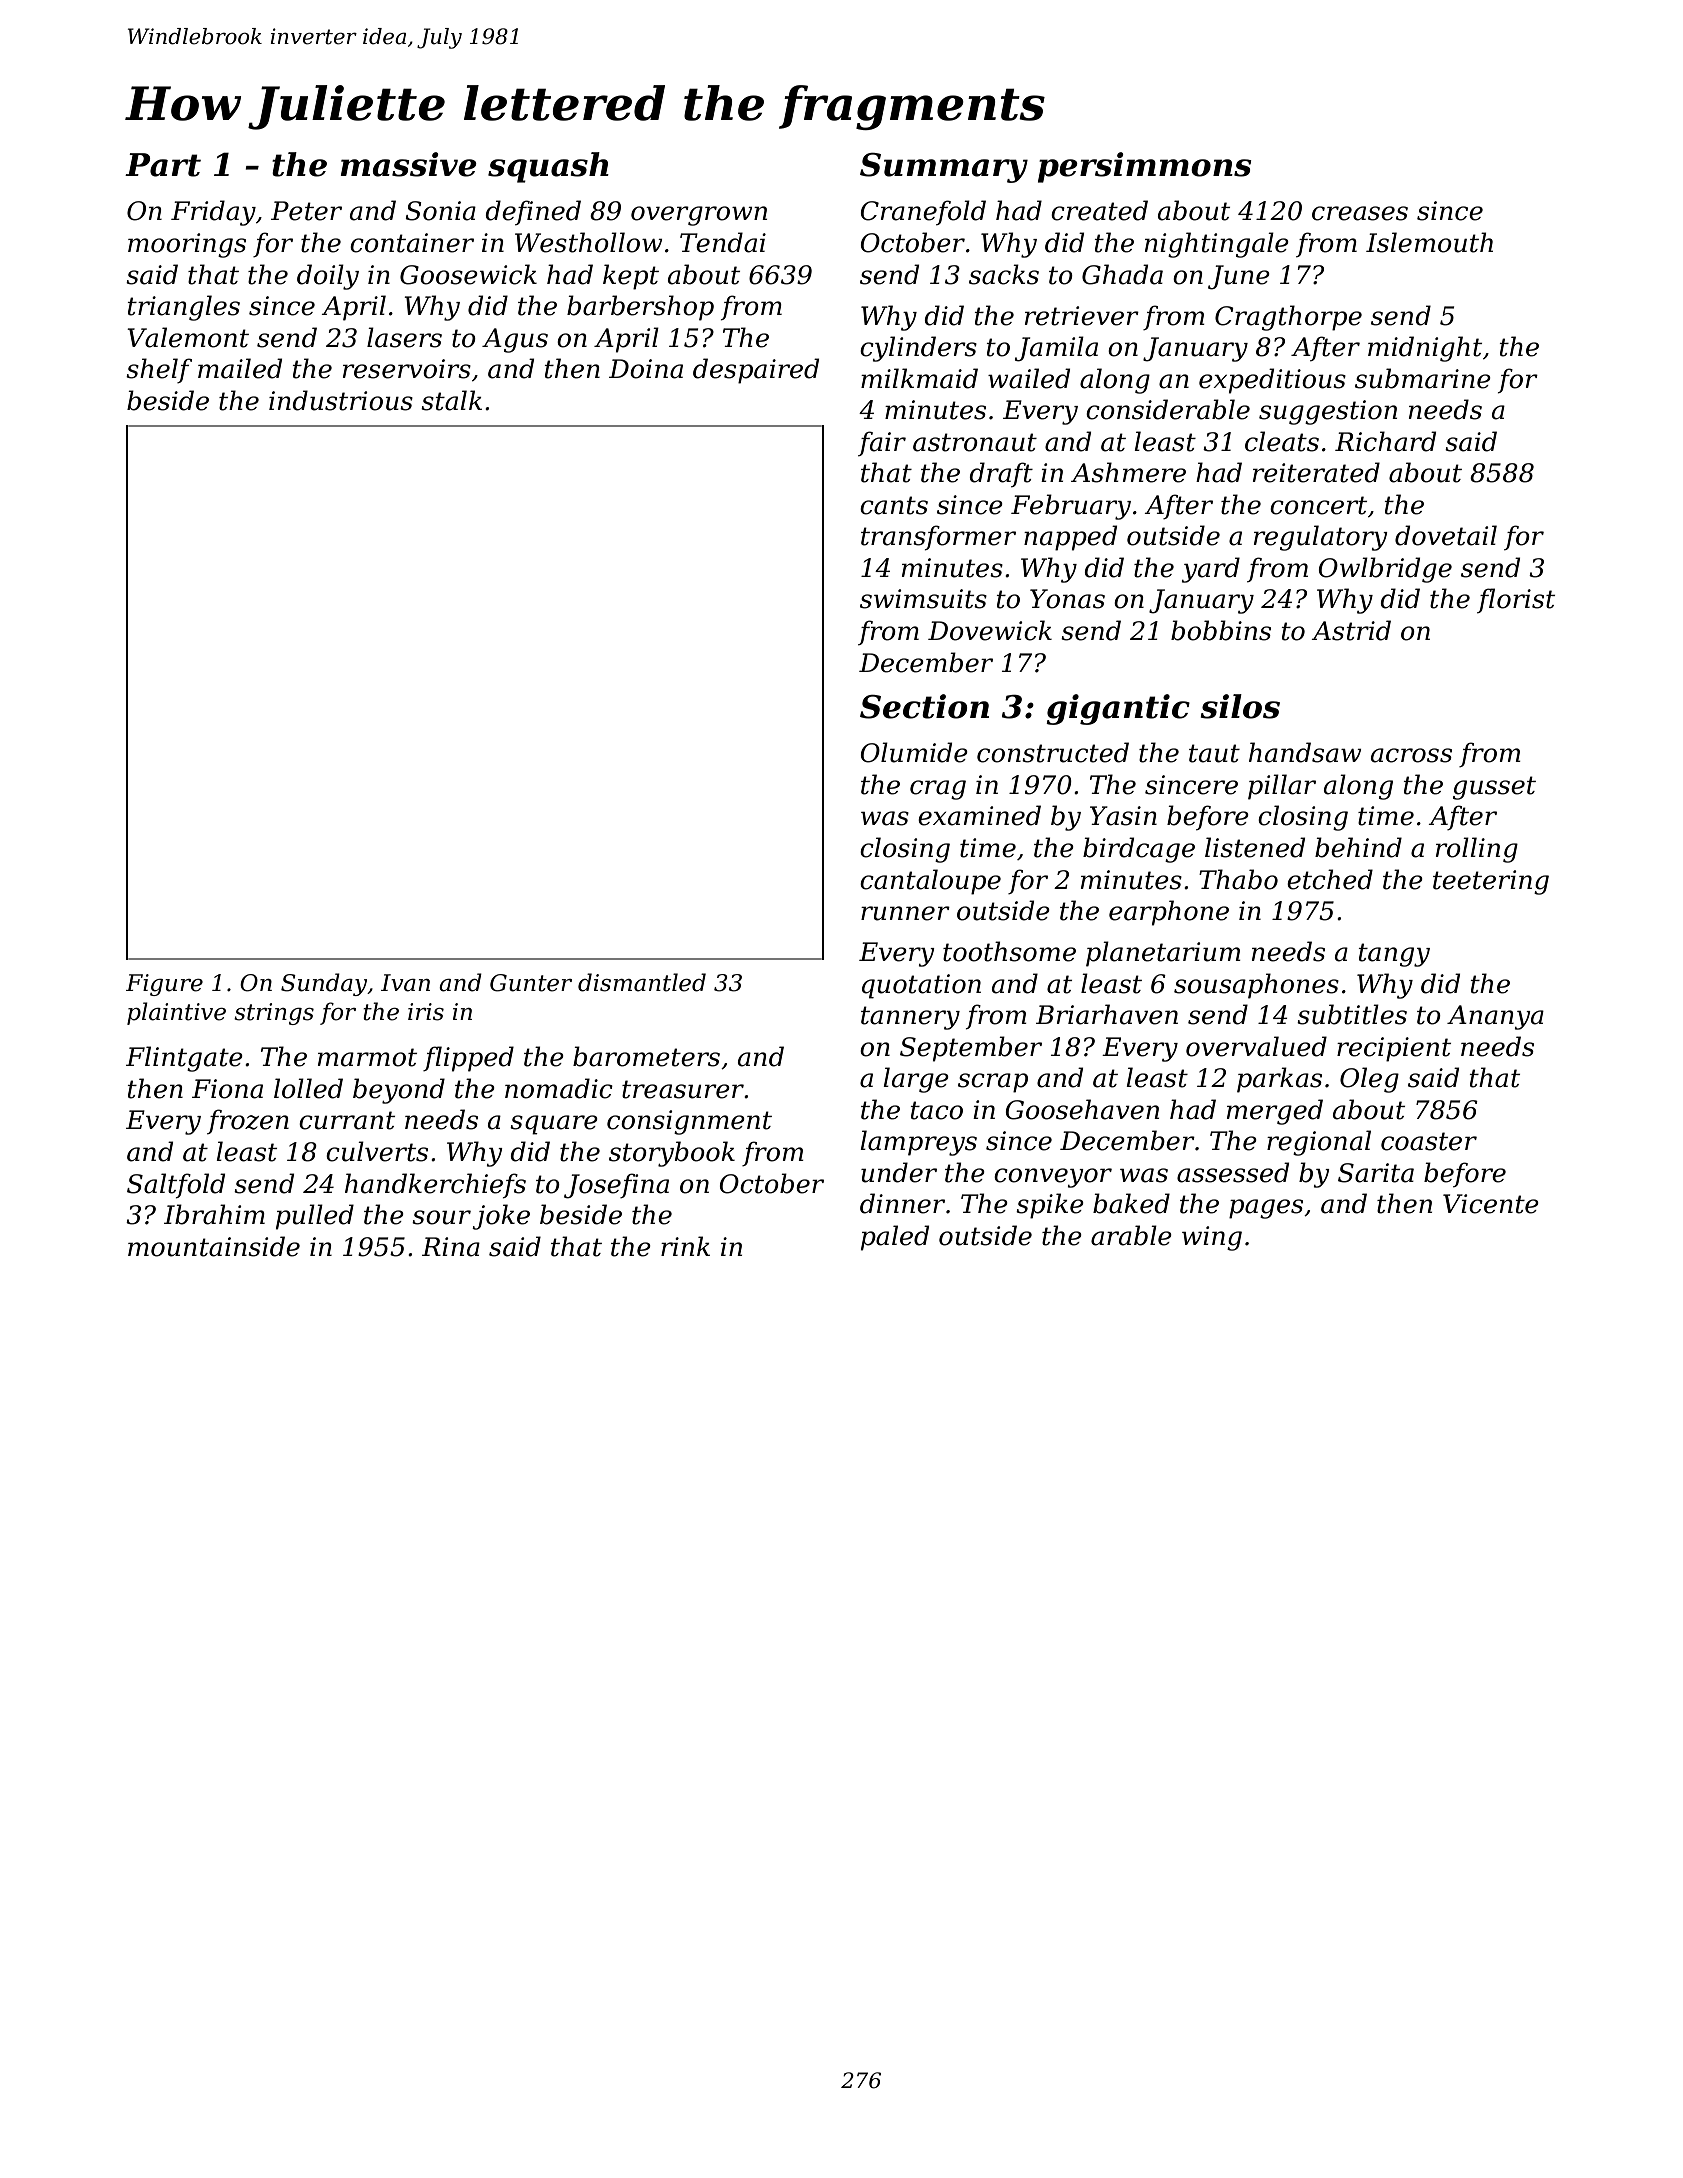 The height and width of the screenshot is (2178, 1683). Describe the element at coordinates (1360, 213) in the screenshot. I see `creases` at that location.
